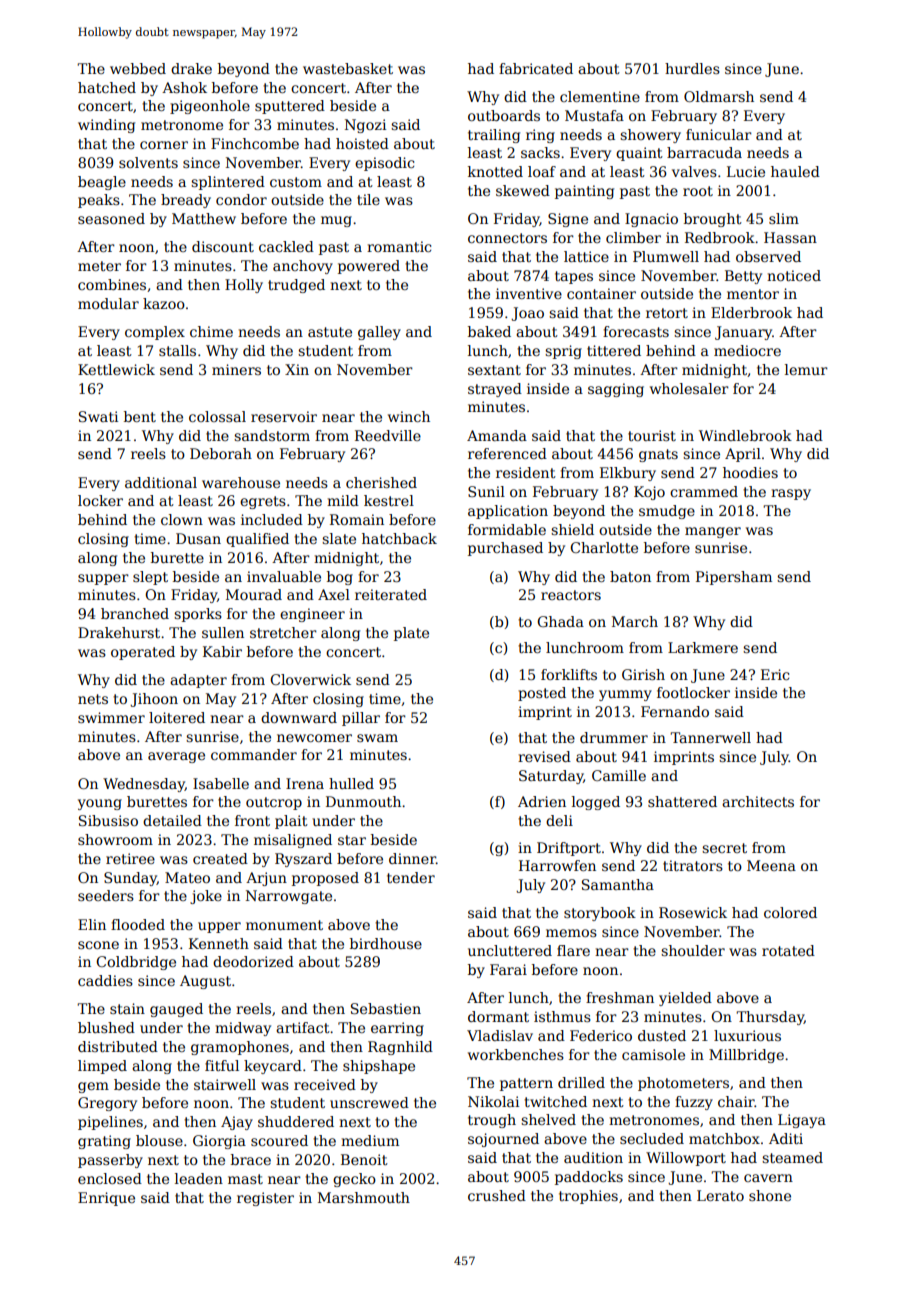 The width and height of the document is (908, 1316). I want to click on Enrique, so click(106, 1199).
